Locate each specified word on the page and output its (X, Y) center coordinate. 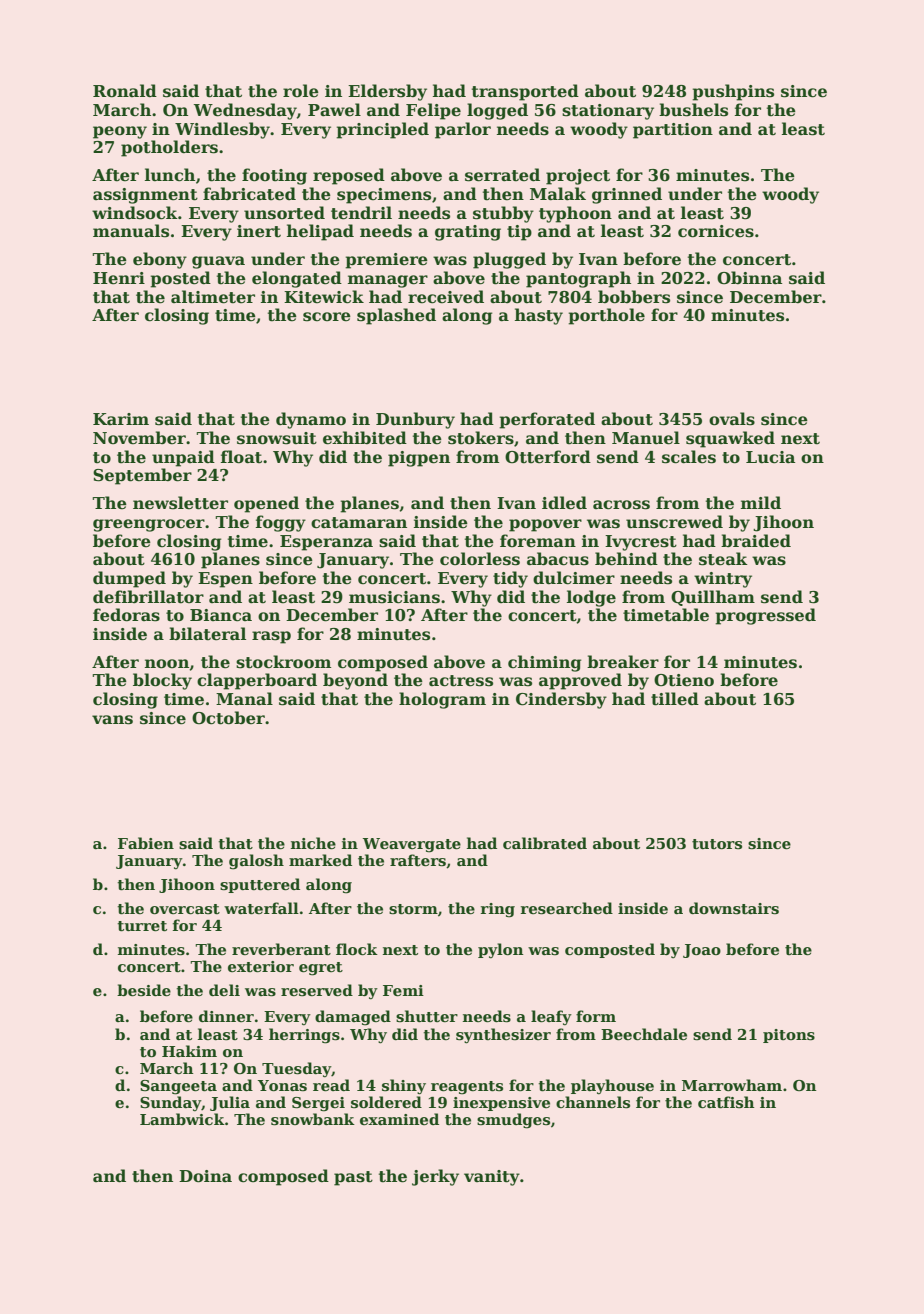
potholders (169, 148)
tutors (717, 844)
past (353, 1178)
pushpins (733, 92)
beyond (355, 681)
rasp (271, 637)
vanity (492, 1178)
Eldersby (387, 92)
